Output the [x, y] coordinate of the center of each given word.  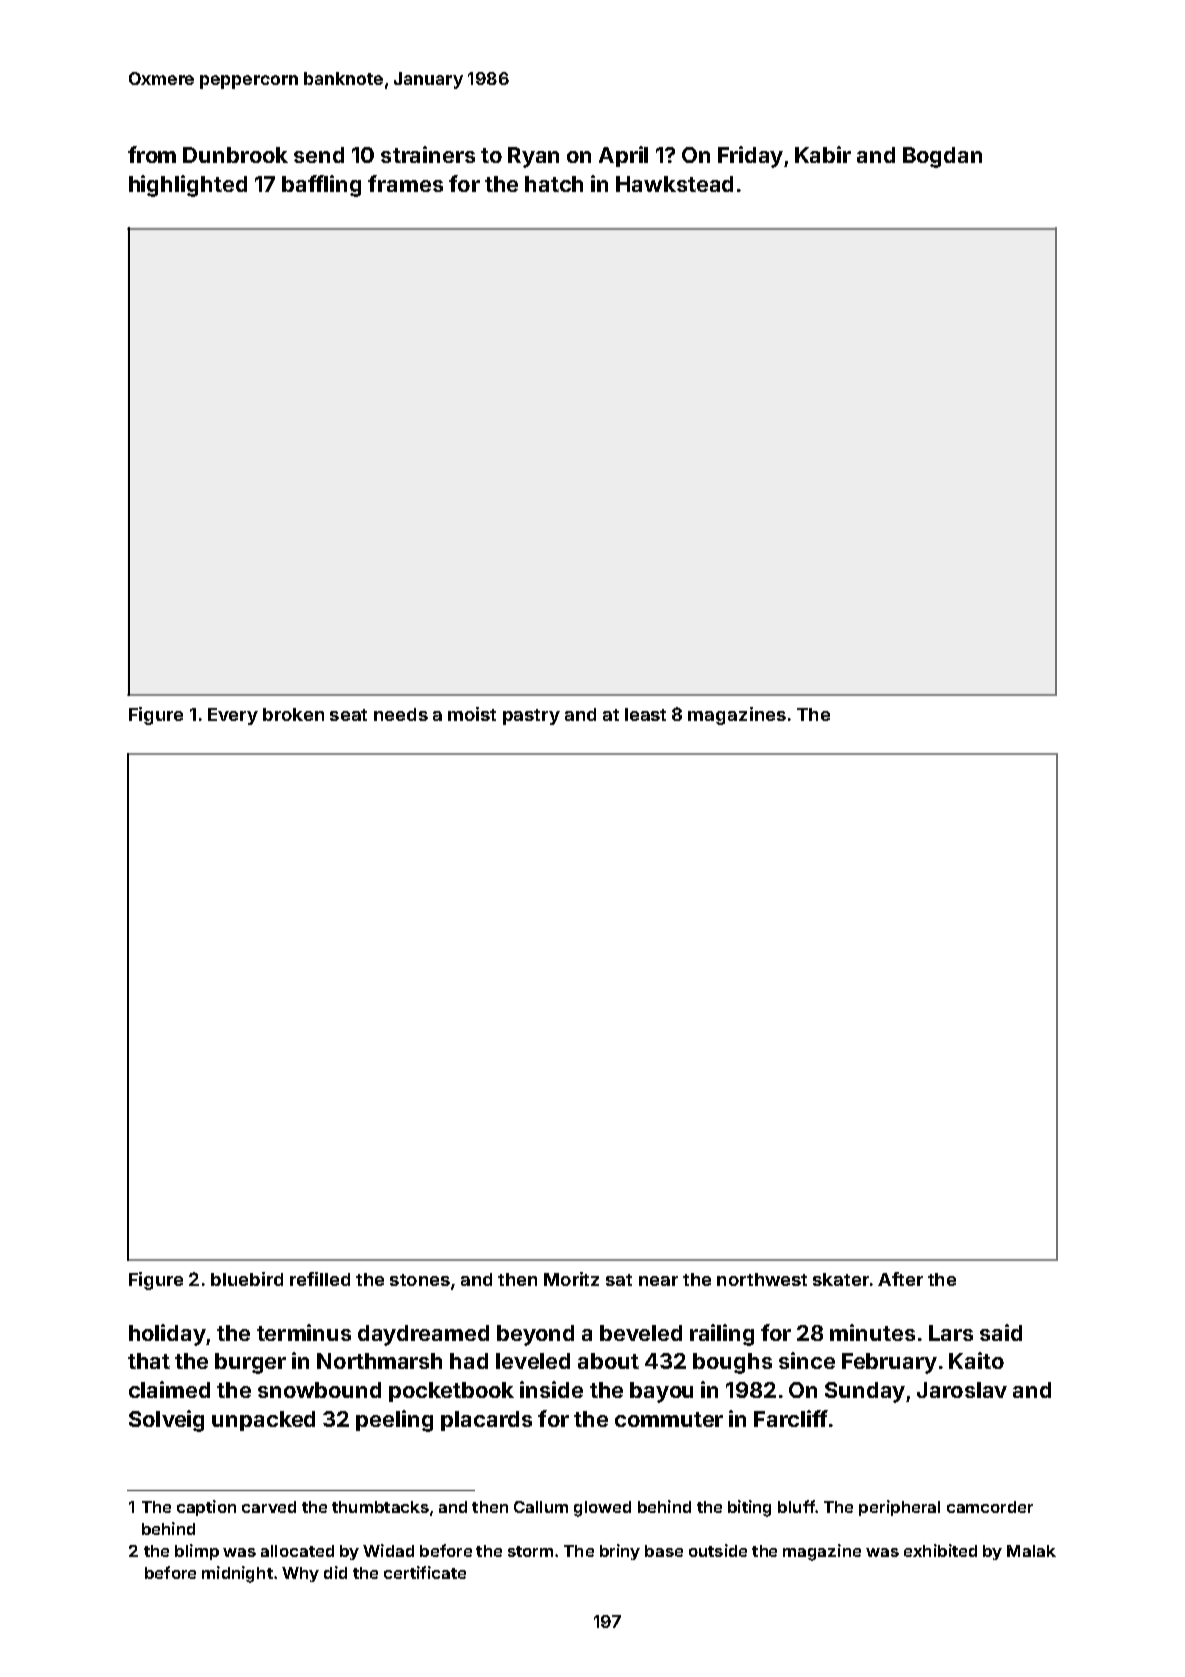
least [645, 714]
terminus [304, 1332]
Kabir [823, 154]
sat [619, 1280]
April [623, 156]
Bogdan [942, 157]
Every [233, 716]
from [152, 154]
